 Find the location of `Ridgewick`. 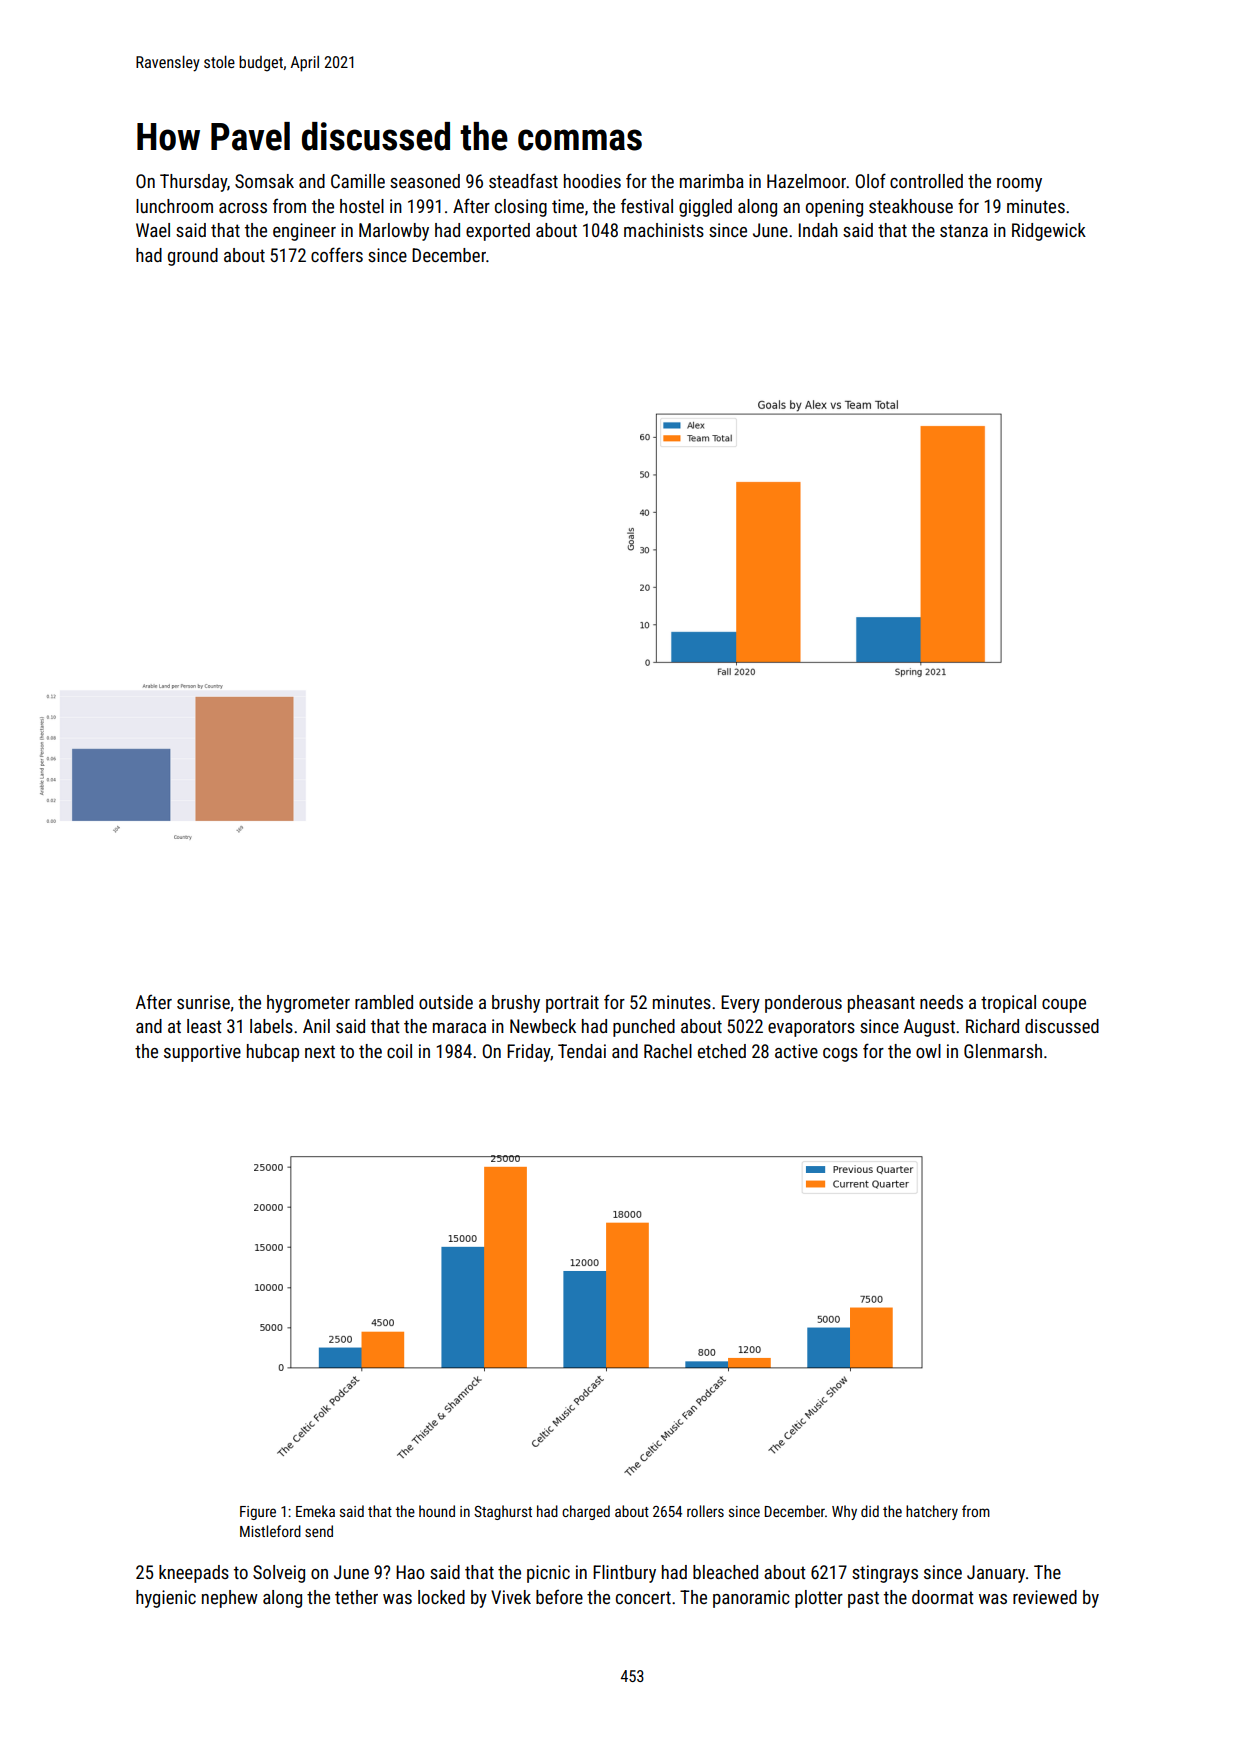

Ridgewick is located at coordinates (1049, 232).
